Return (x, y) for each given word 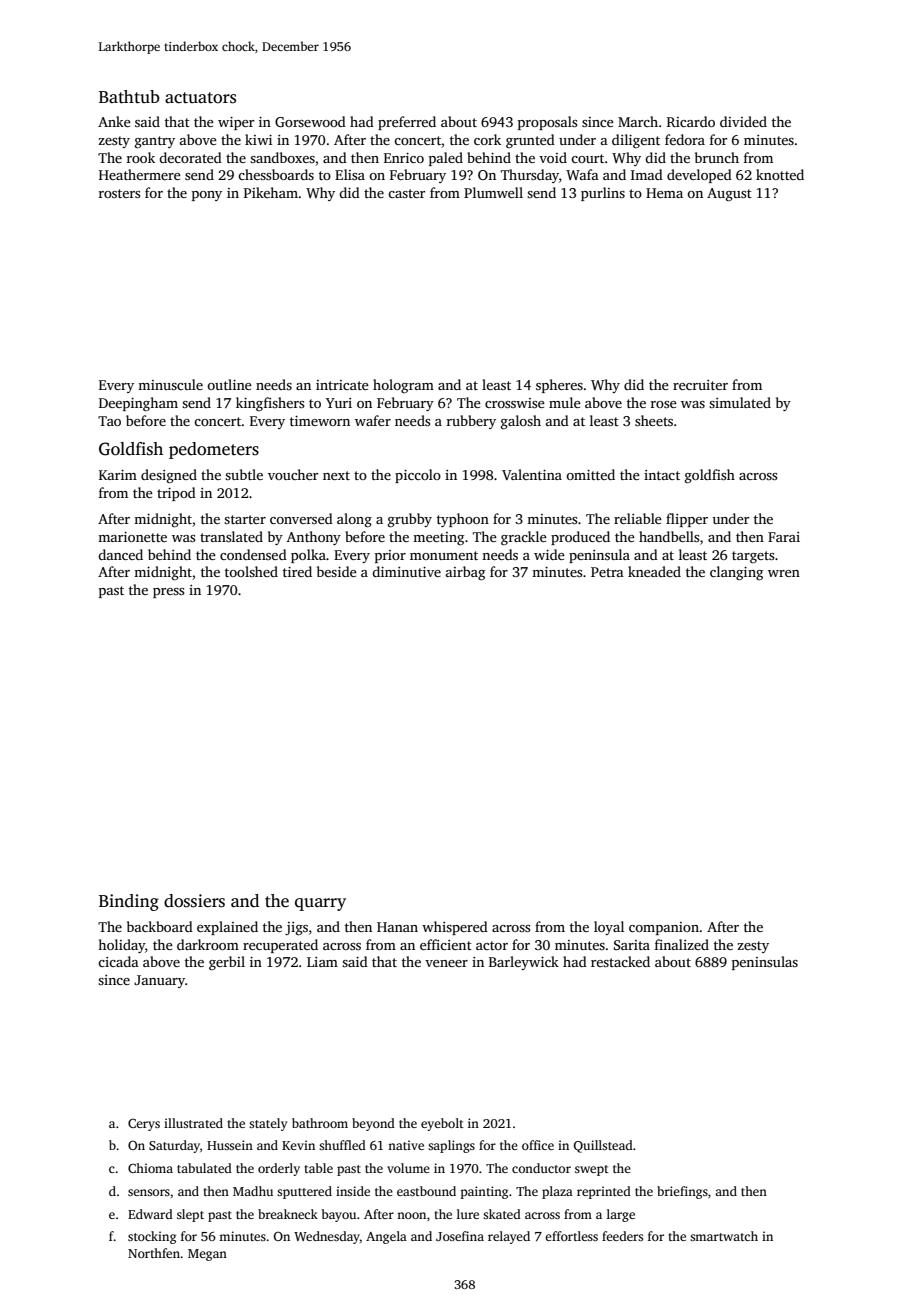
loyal (609, 928)
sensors (149, 1192)
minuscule (170, 384)
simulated (740, 402)
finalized (682, 944)
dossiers (194, 901)
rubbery (471, 422)
